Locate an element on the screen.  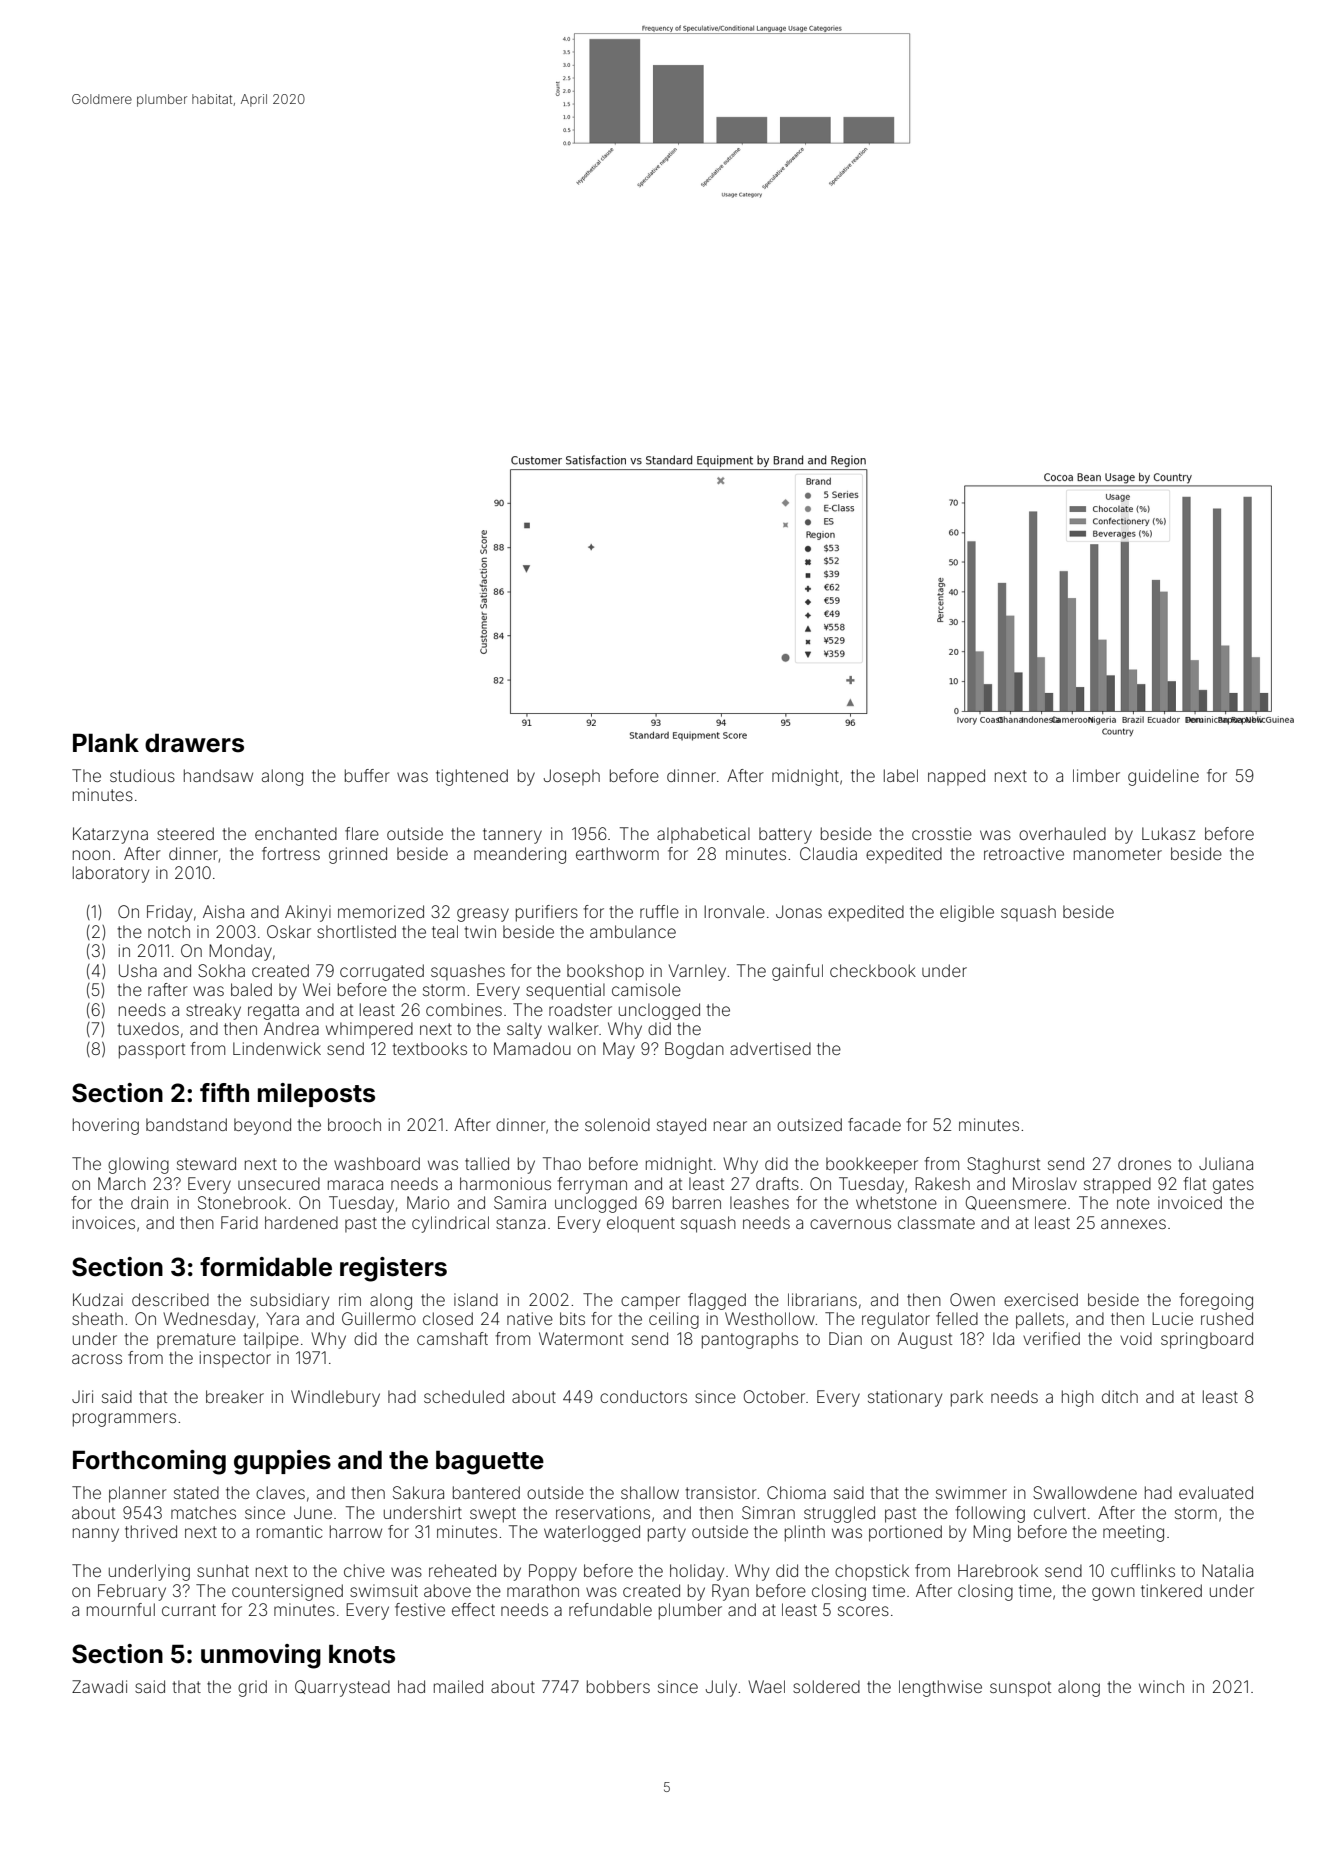
knots is located at coordinates (362, 1654).
